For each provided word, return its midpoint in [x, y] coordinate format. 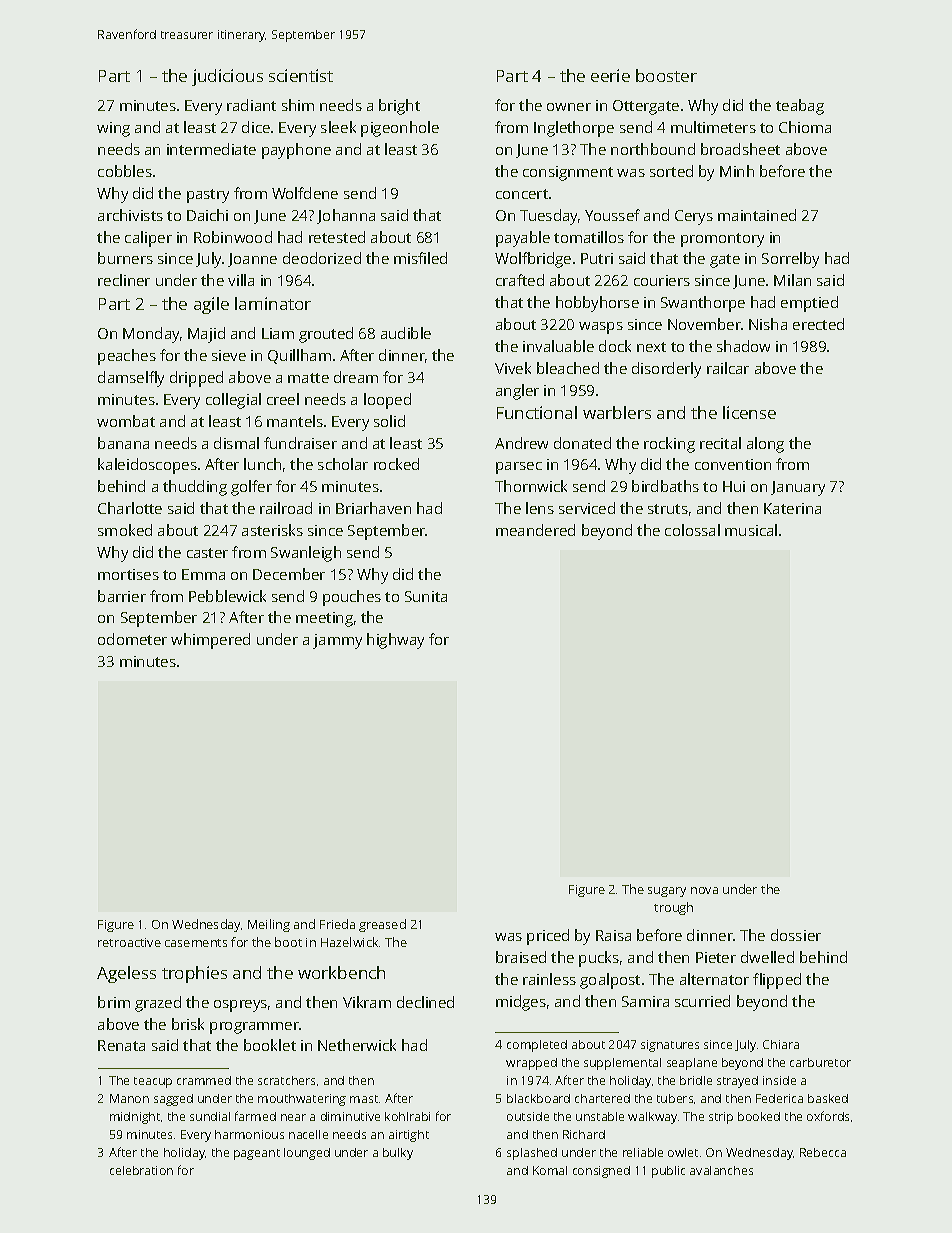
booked [759, 1116]
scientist [301, 75]
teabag [800, 107]
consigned [601, 1172]
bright [399, 107]
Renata [121, 1045]
